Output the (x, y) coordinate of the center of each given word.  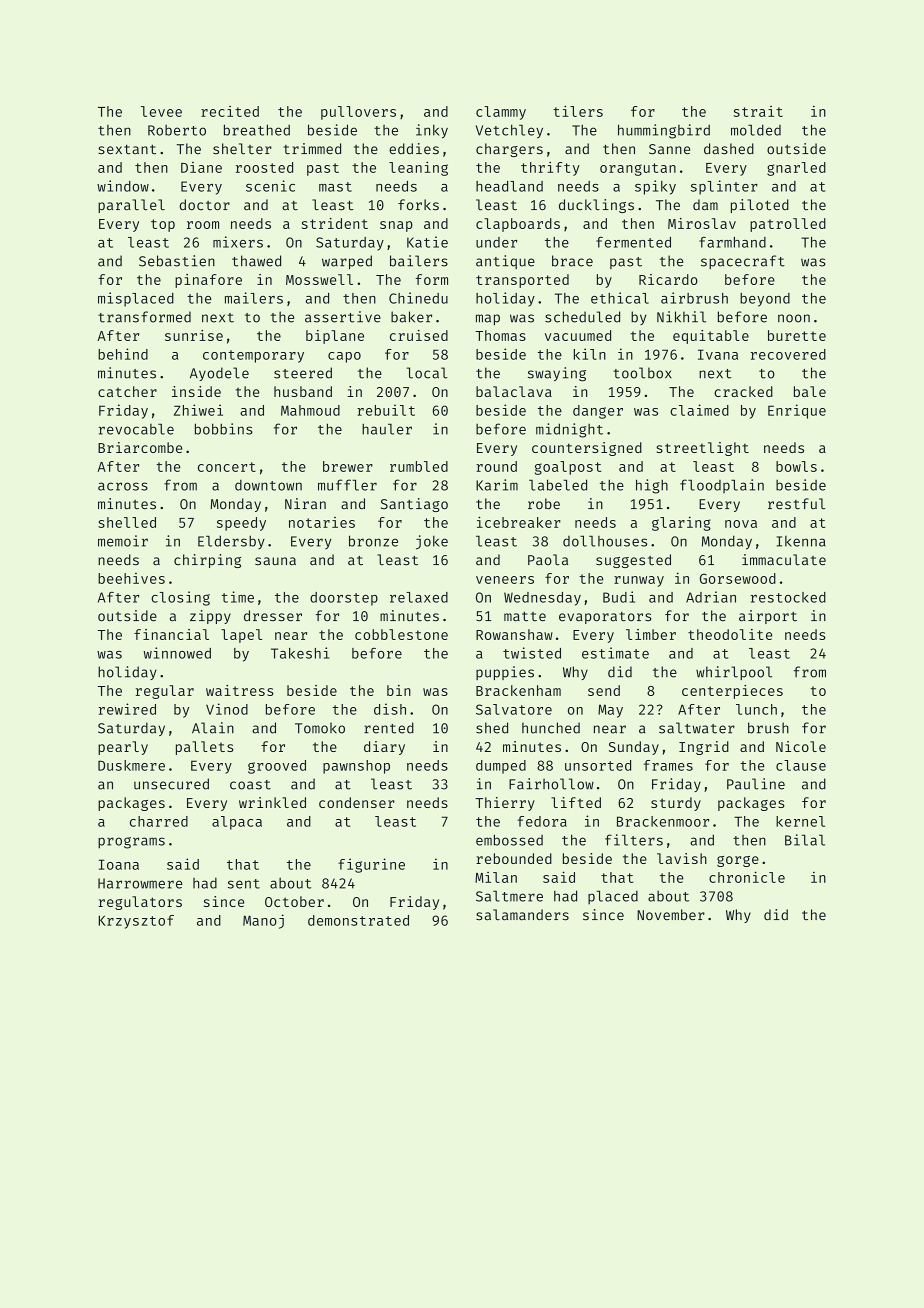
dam (705, 205)
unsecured (171, 784)
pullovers (358, 113)
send (604, 690)
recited (230, 111)
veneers (505, 580)
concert (227, 467)
